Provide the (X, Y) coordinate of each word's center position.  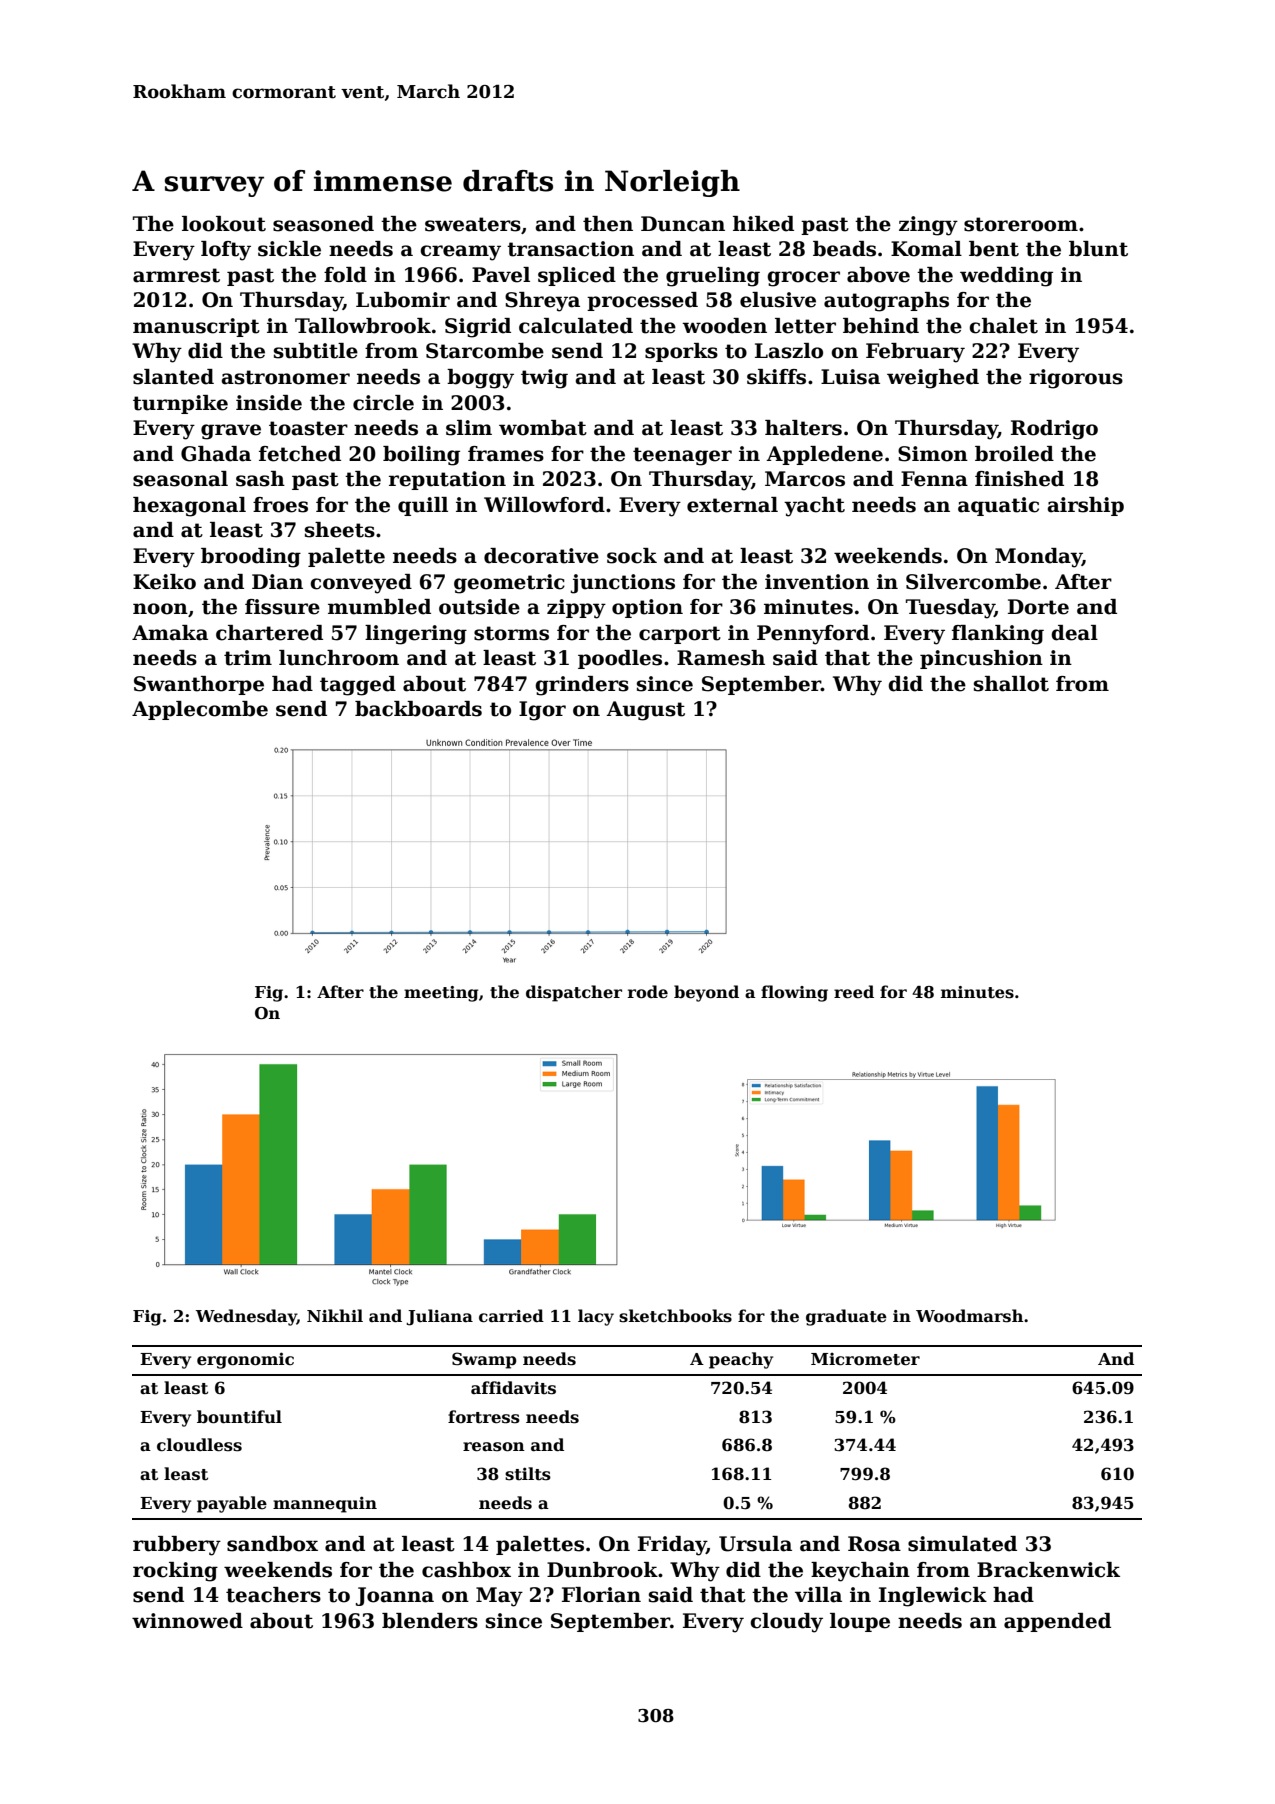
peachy (741, 1360)
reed (854, 992)
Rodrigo (1054, 430)
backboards (418, 709)
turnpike (180, 404)
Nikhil (335, 1315)
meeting (441, 994)
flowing (794, 993)
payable (232, 1504)
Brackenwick (1048, 1570)
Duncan (683, 224)
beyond (706, 993)
